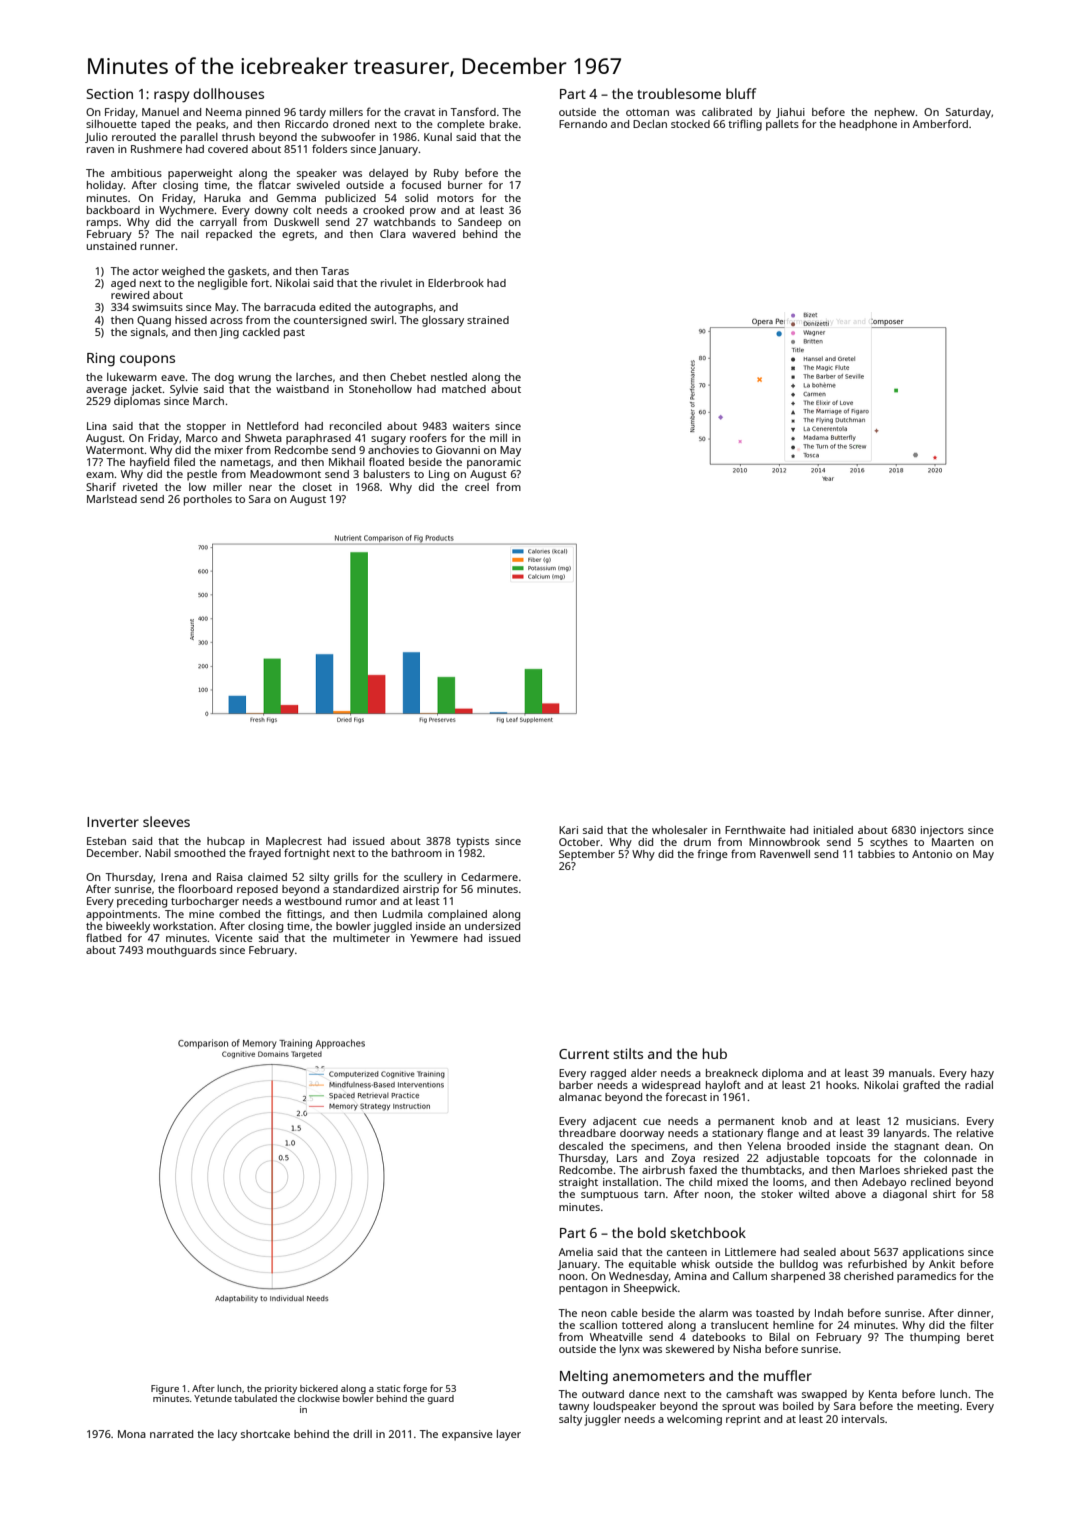 This screenshot has width=1080, height=1528. Describe the element at coordinates (935, 1338) in the screenshot. I see `thumping` at that location.
